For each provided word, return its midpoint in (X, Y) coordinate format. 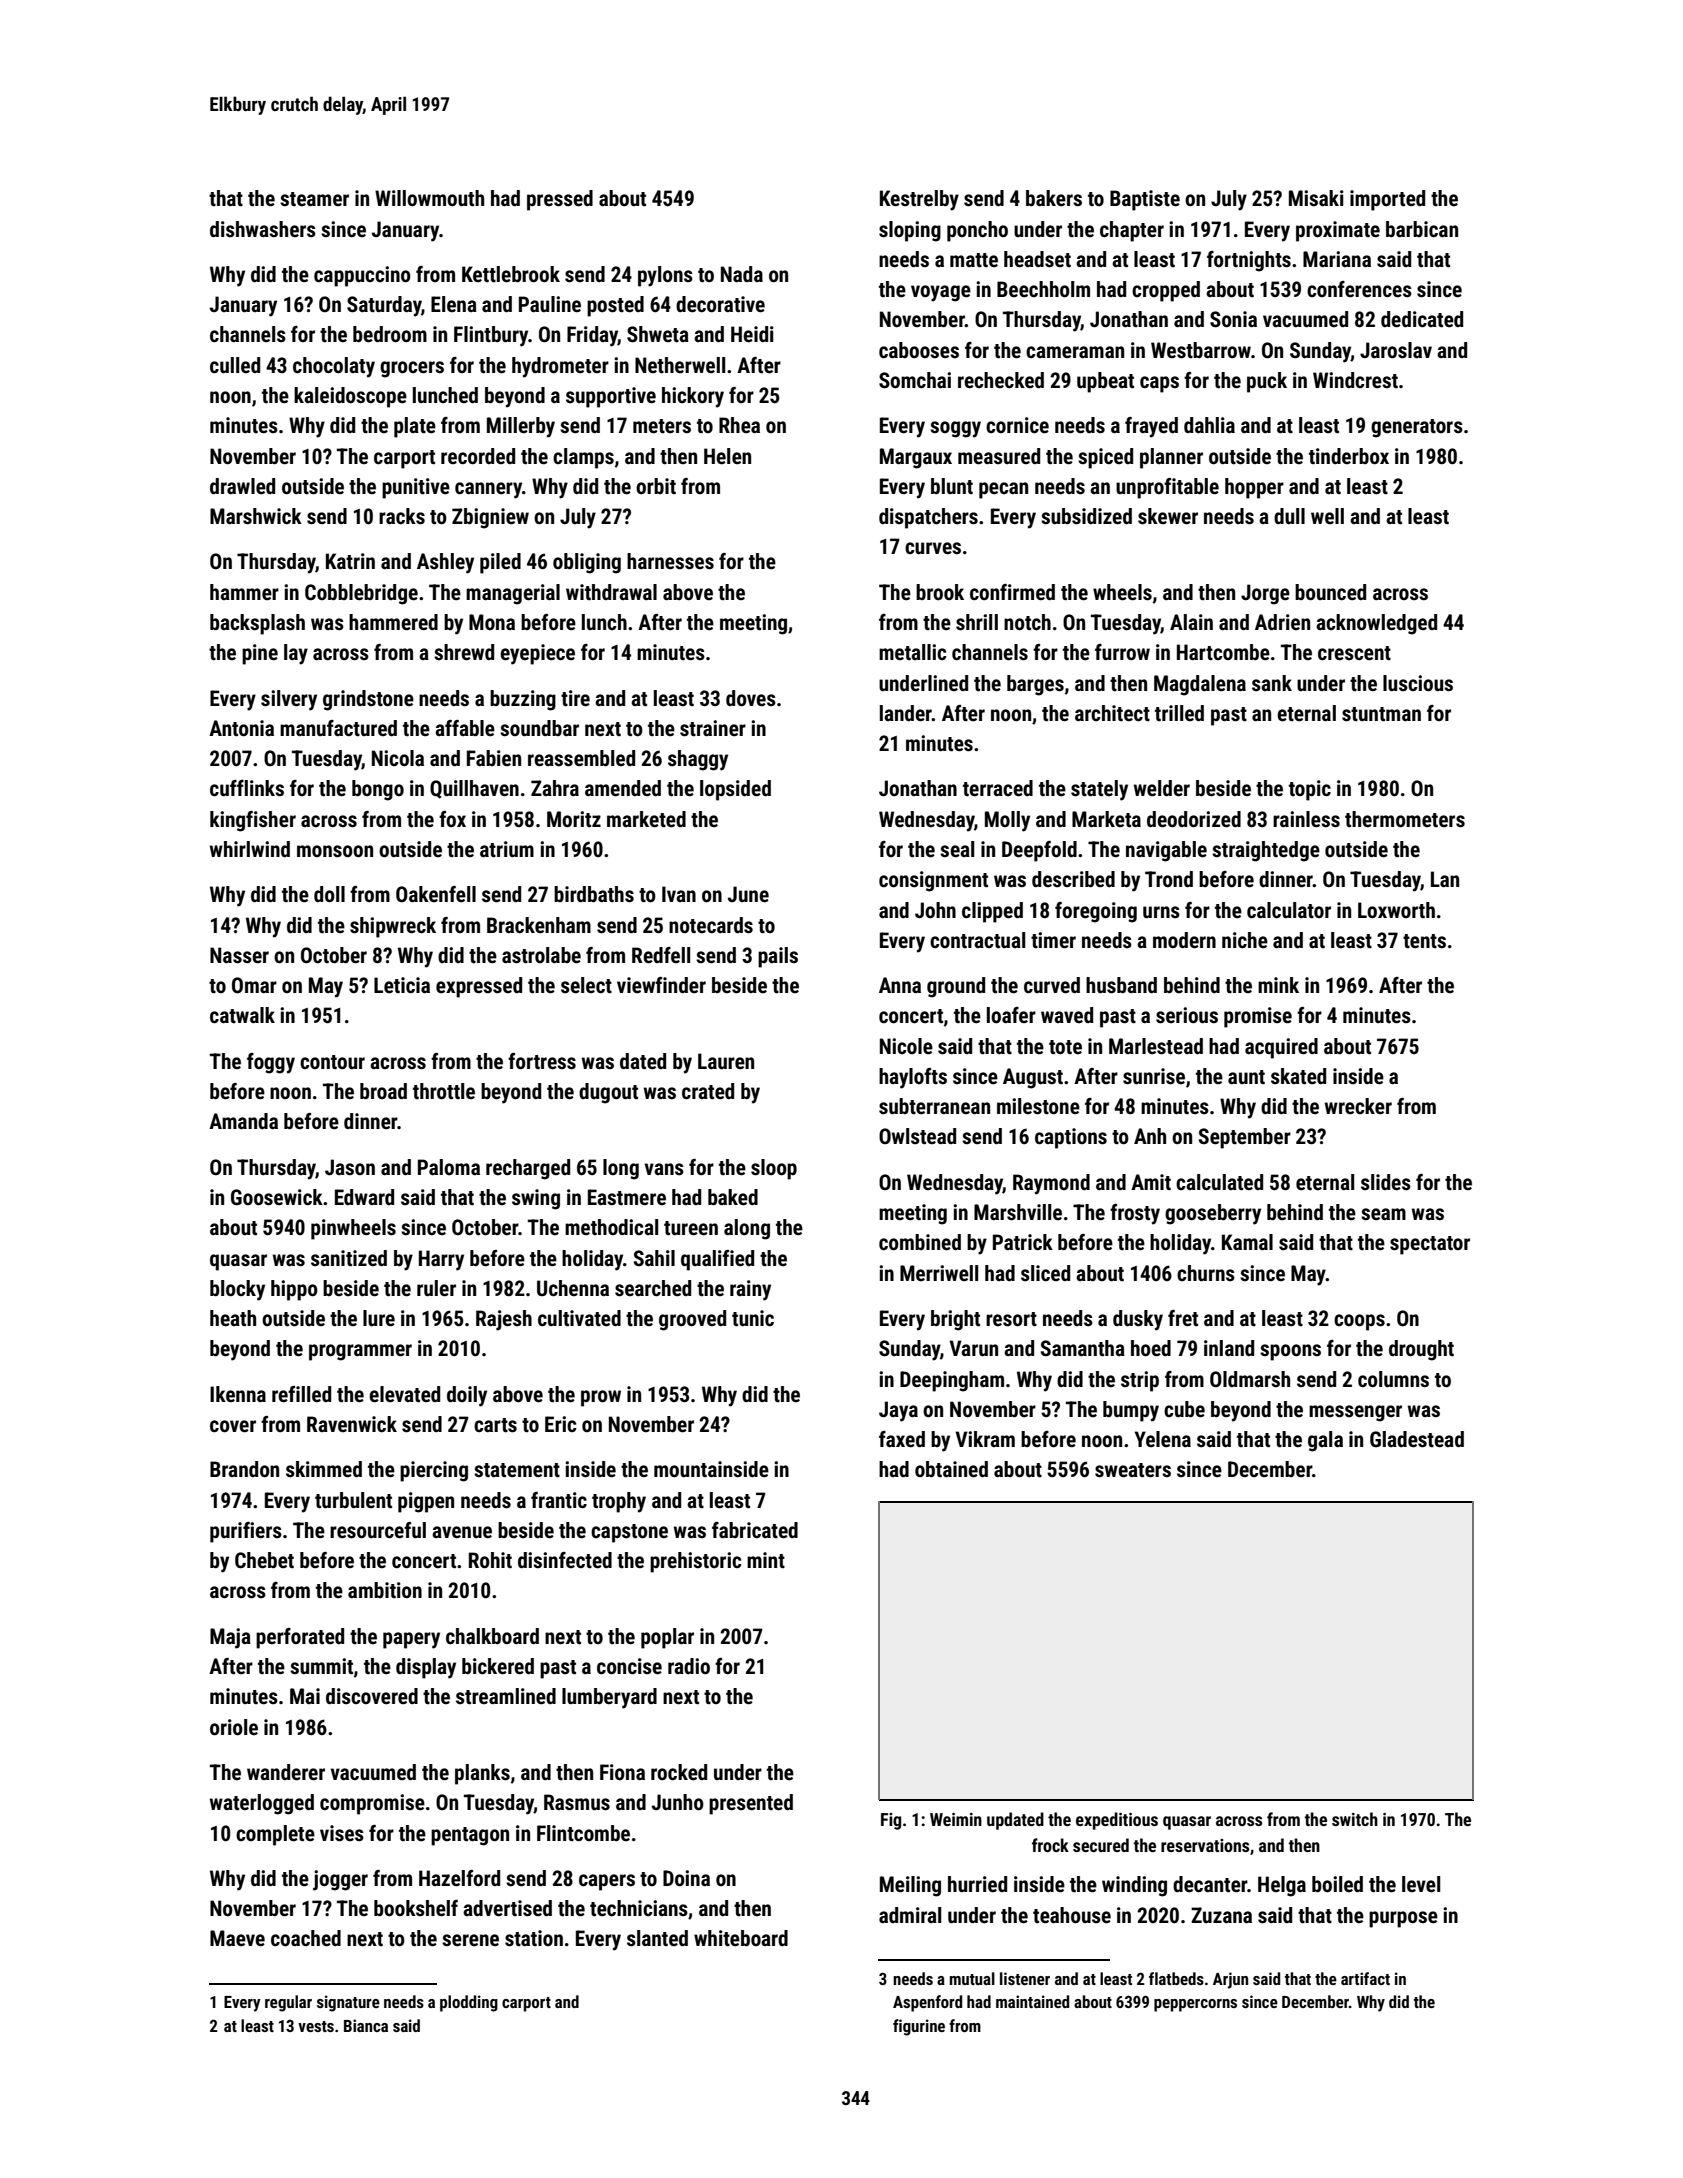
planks (482, 1774)
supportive (611, 397)
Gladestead (1417, 1439)
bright (955, 1320)
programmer (360, 1352)
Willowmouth (429, 198)
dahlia (1209, 425)
